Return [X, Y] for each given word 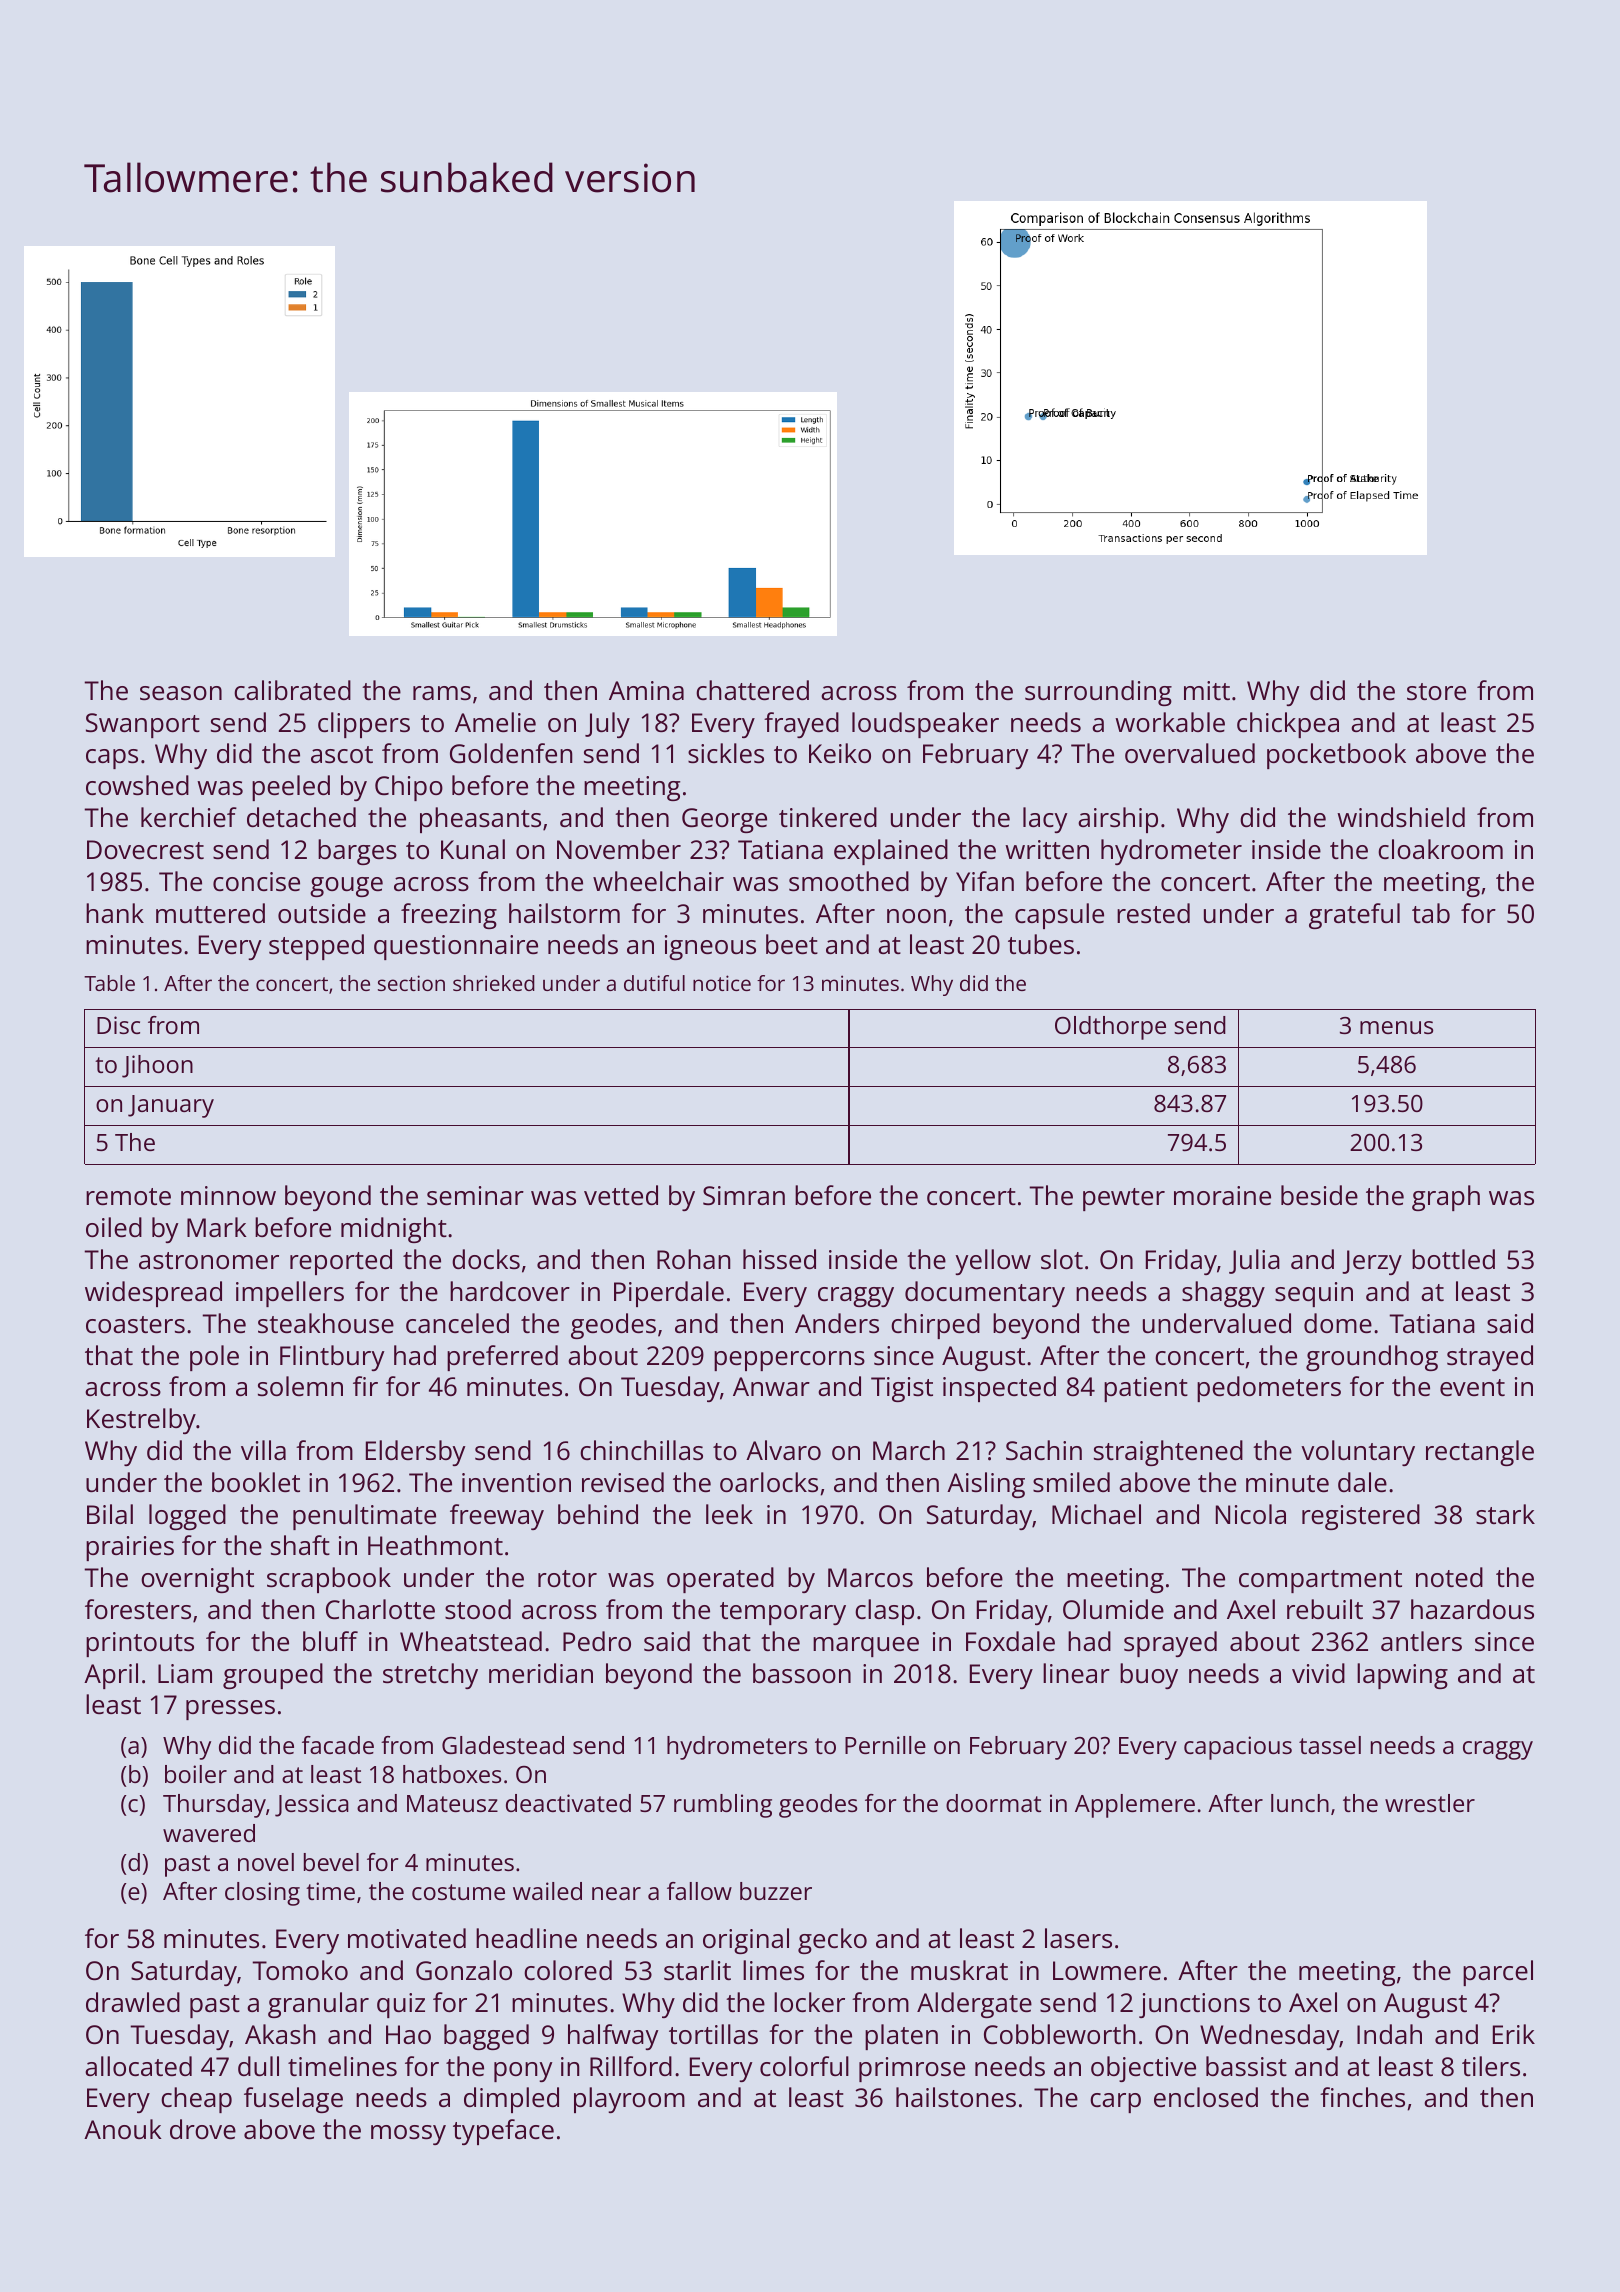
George [724, 820]
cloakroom [1440, 849]
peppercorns [789, 1361]
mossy [408, 2135]
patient [1146, 1389]
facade [338, 1745]
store [1436, 691]
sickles [726, 753]
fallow [699, 1891]
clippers [364, 725]
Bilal [110, 1514]
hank [115, 913]
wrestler [1430, 1803]
